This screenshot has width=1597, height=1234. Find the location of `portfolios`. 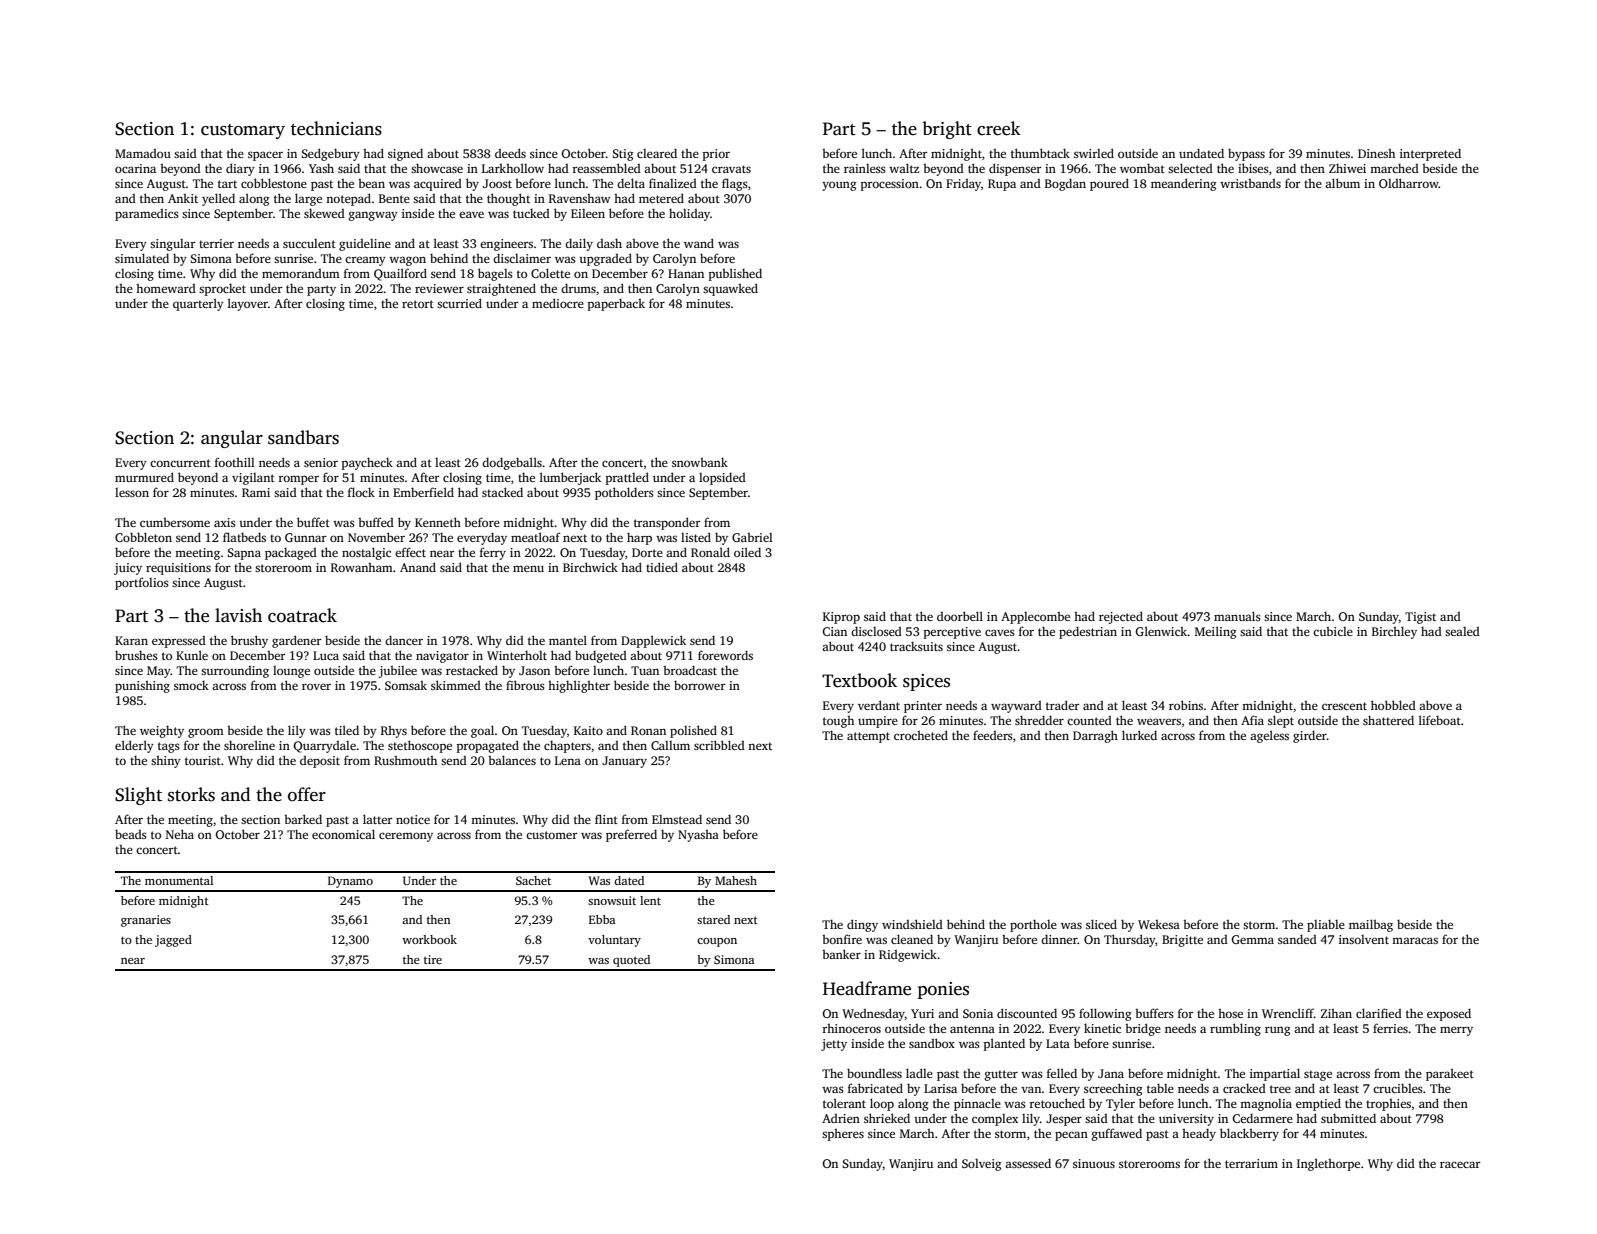

portfolios is located at coordinates (142, 583).
